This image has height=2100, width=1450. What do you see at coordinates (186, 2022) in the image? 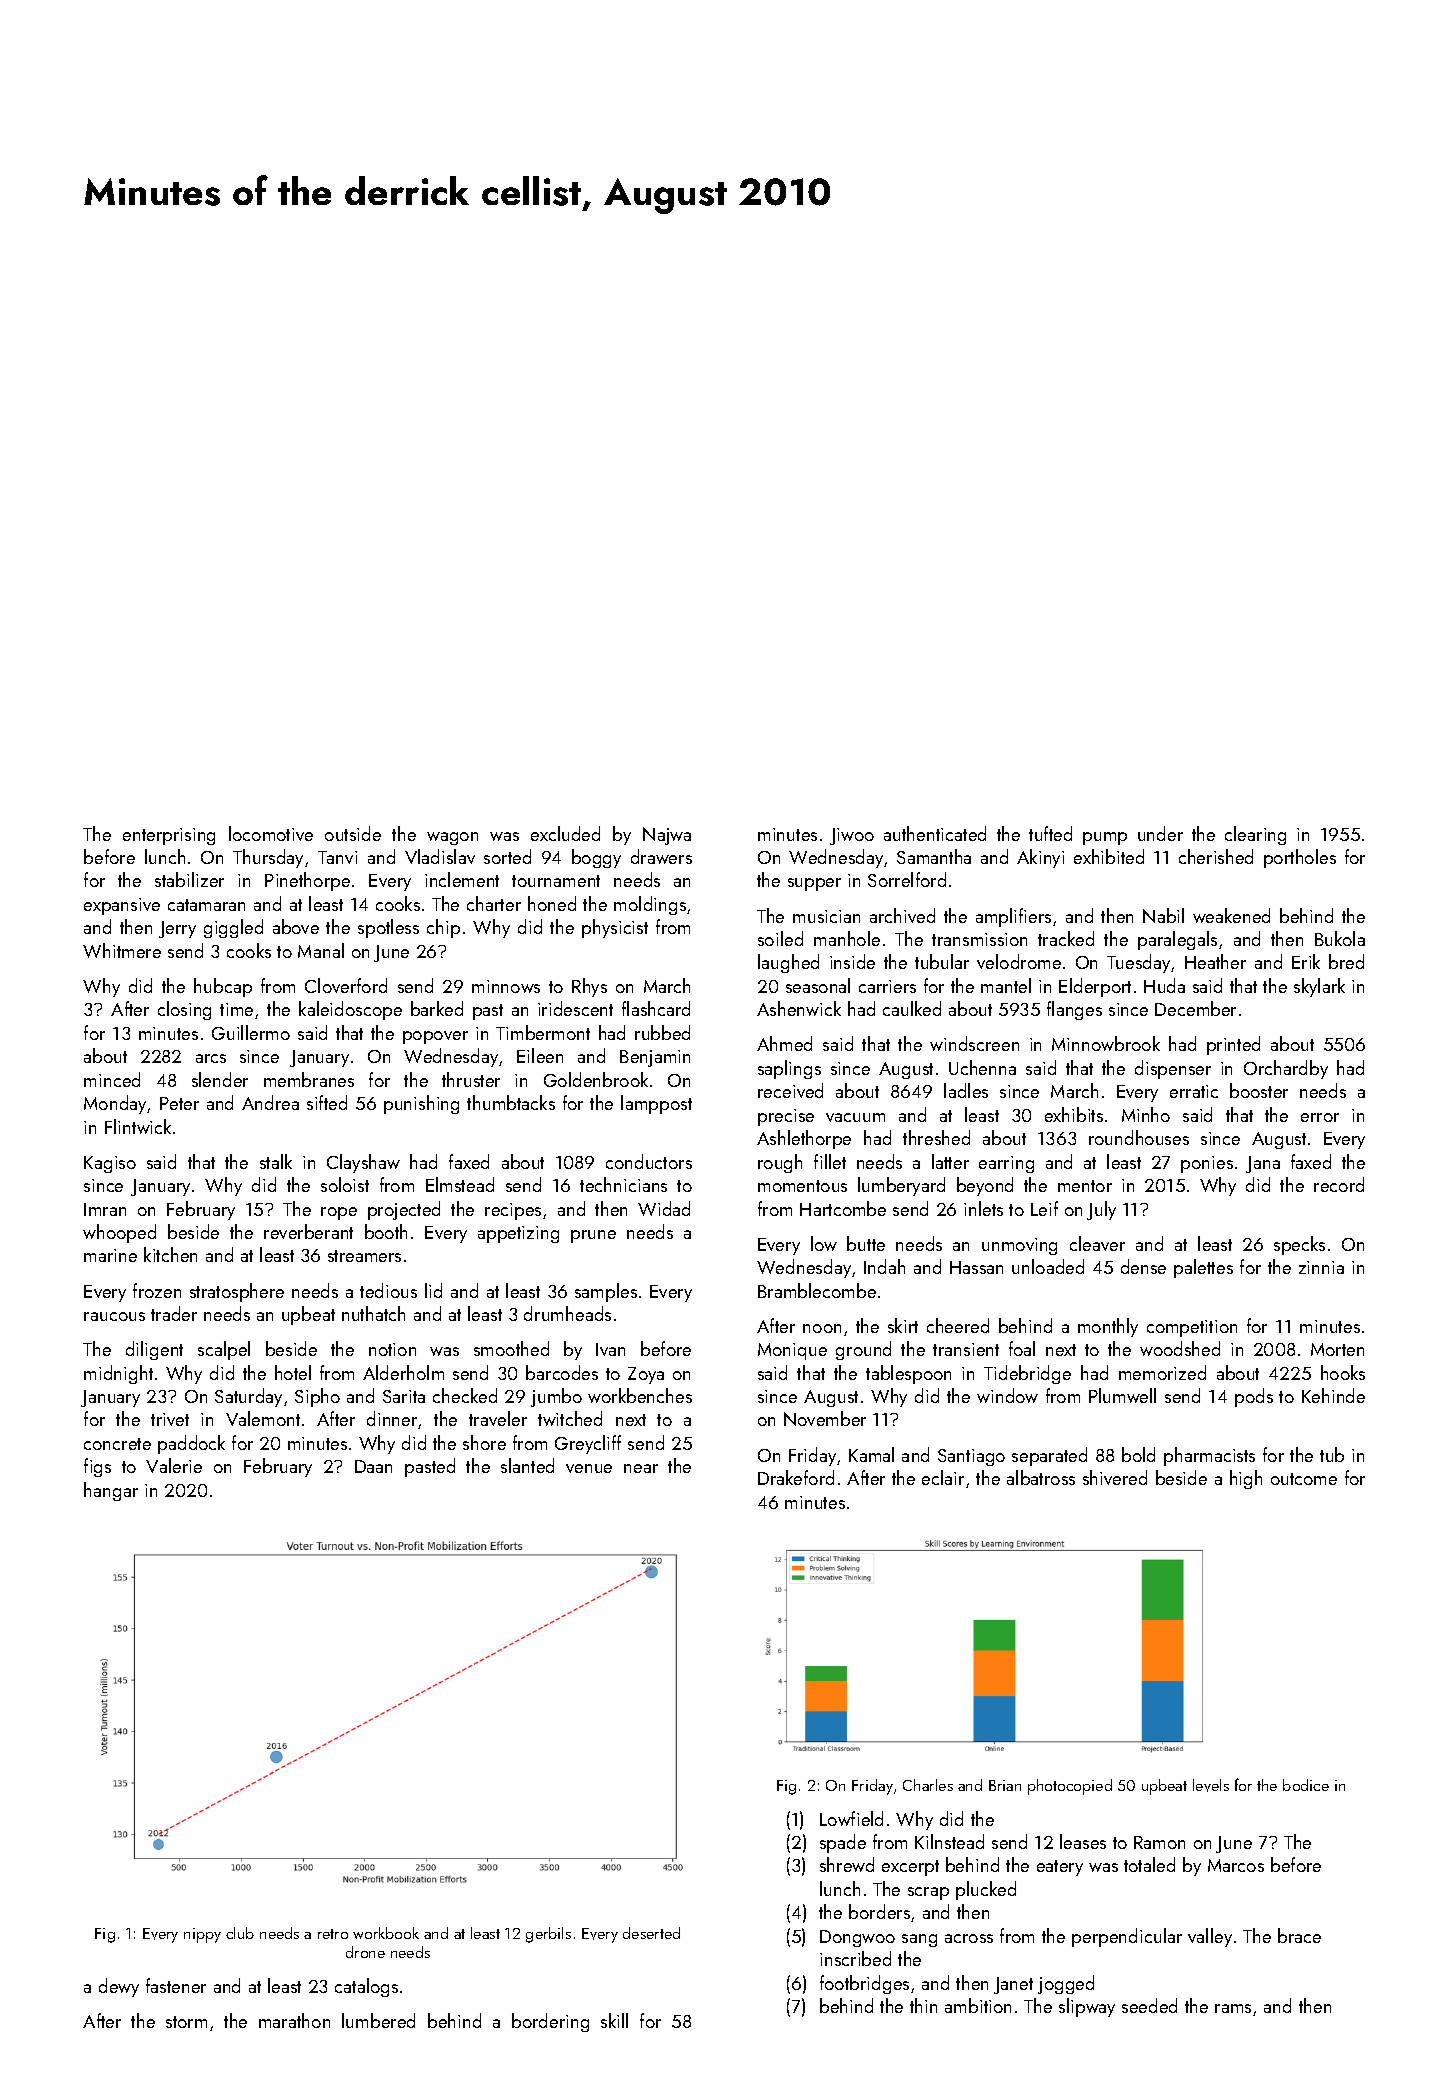
I see `storm` at bounding box center [186, 2022].
